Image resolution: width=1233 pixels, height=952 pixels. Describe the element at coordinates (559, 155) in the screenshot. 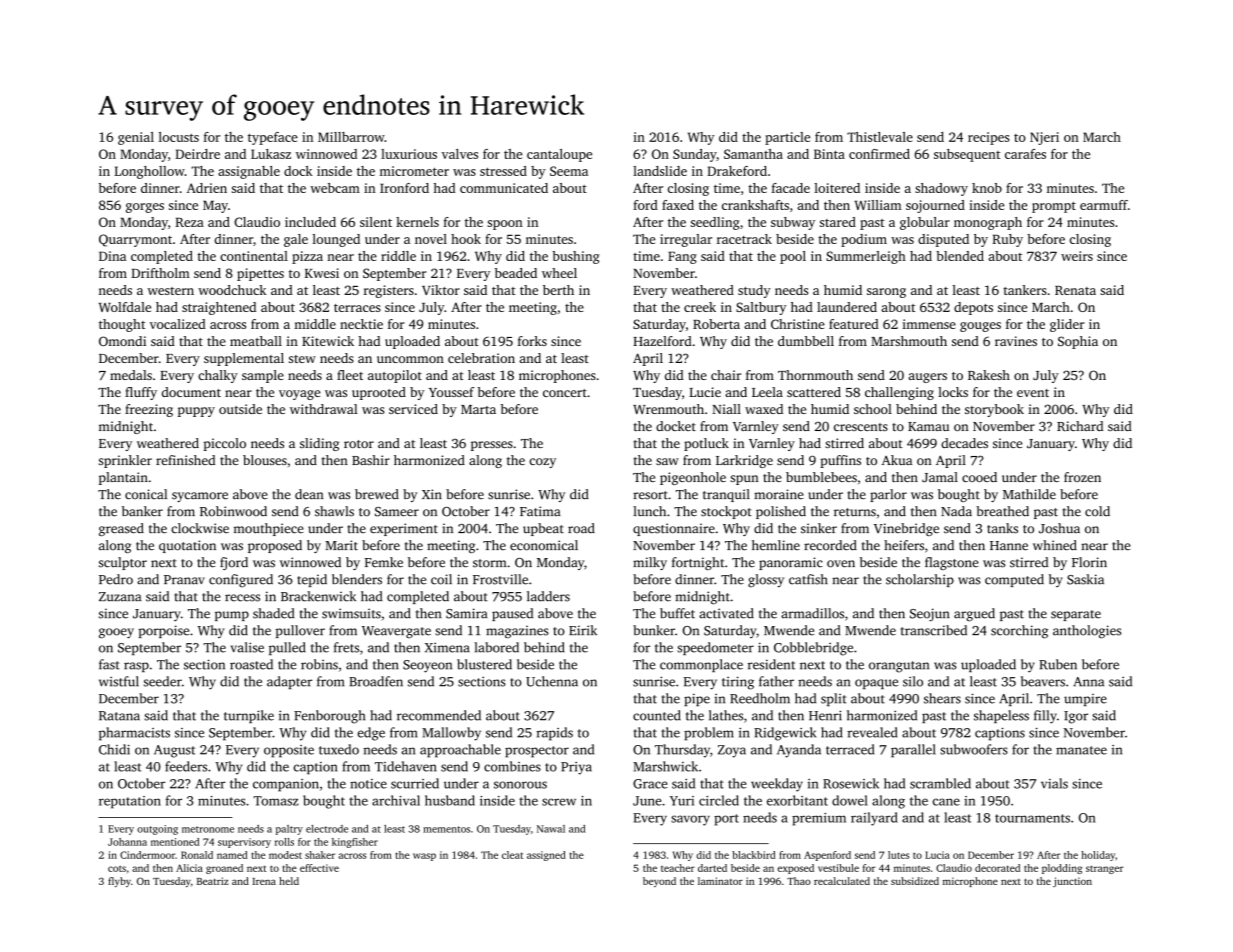

I see `cantaloupe` at that location.
